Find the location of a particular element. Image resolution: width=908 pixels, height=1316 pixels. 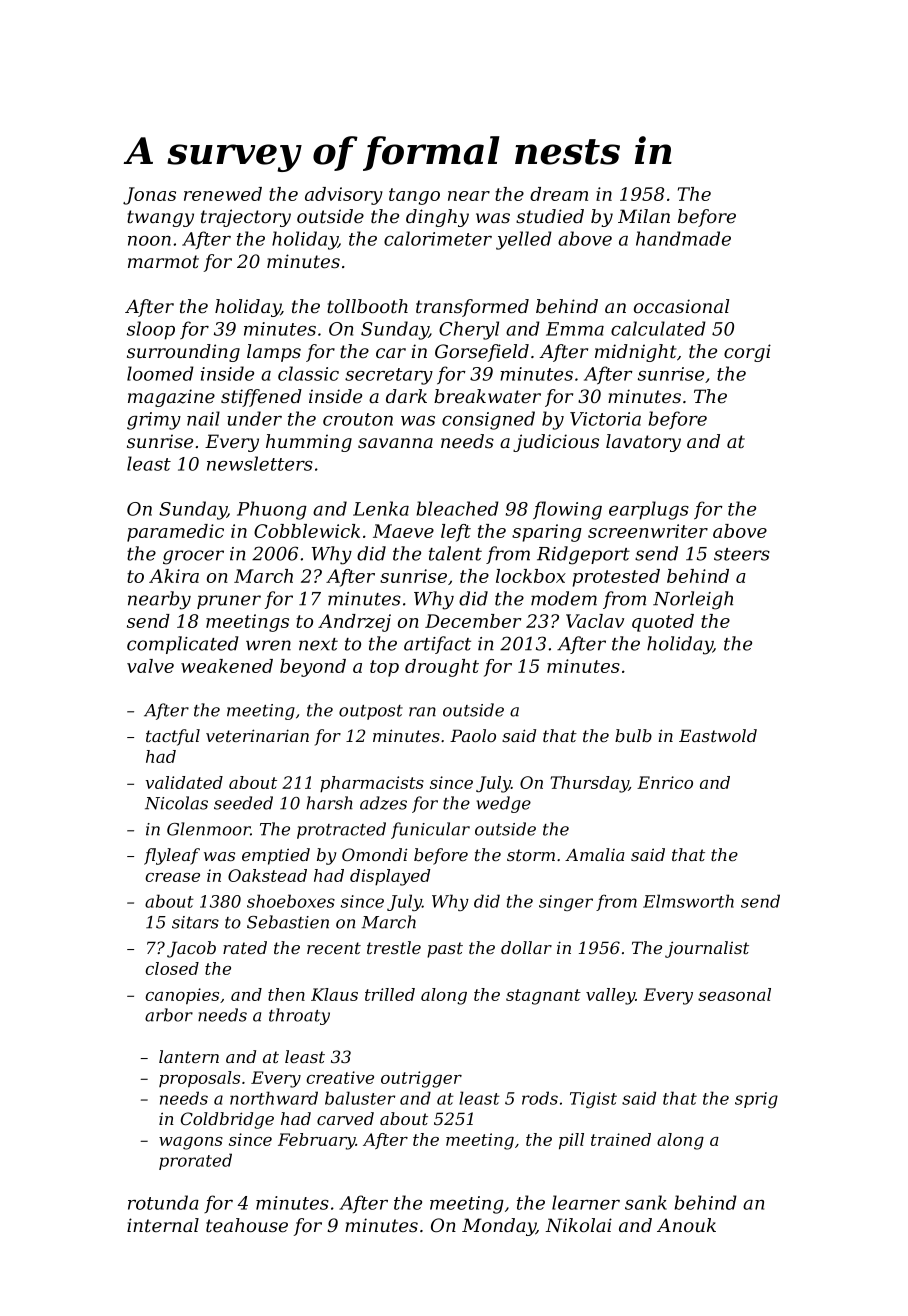

proposals is located at coordinates (199, 1079).
